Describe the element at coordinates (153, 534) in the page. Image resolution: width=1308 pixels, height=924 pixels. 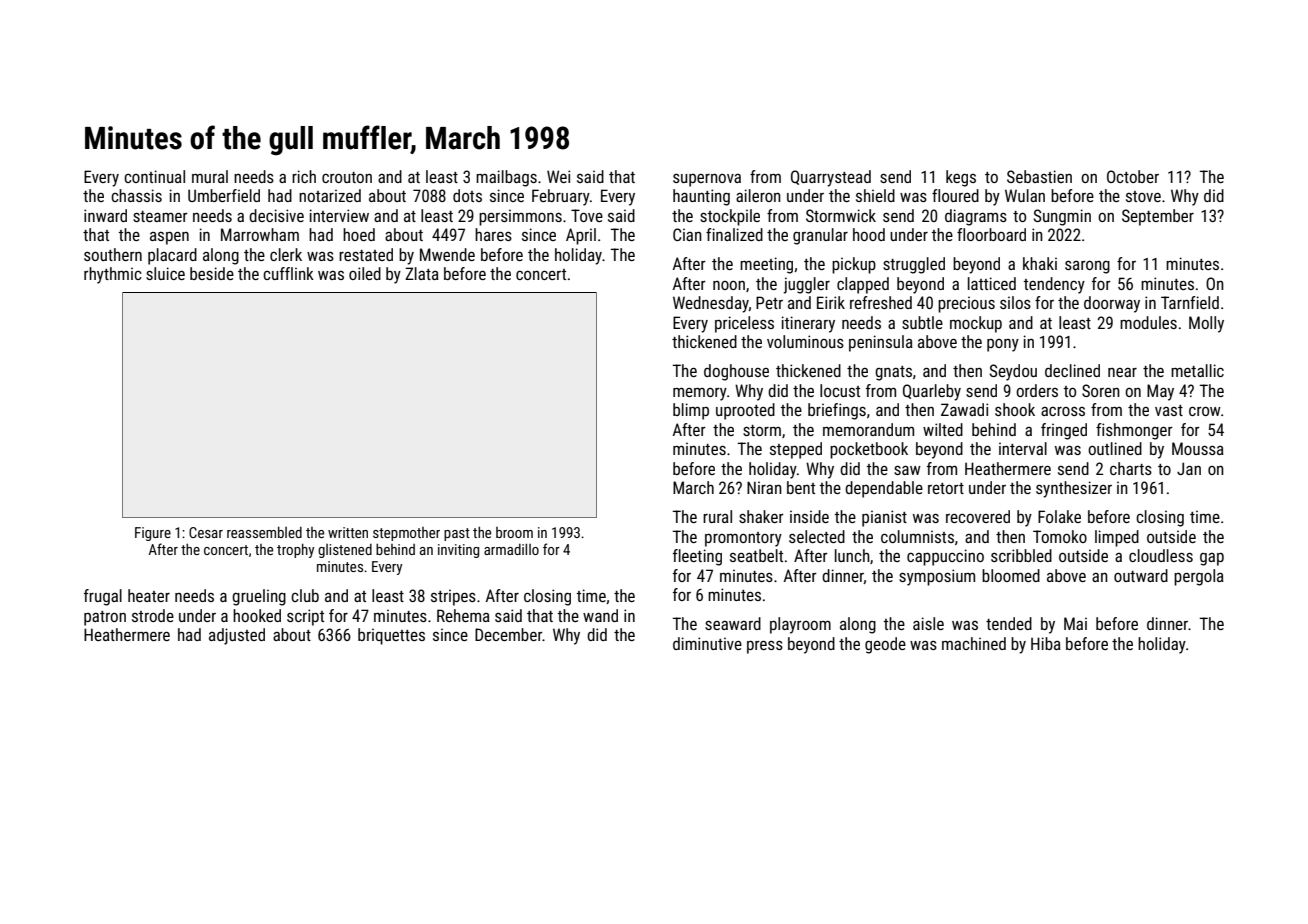
I see `Figure` at that location.
